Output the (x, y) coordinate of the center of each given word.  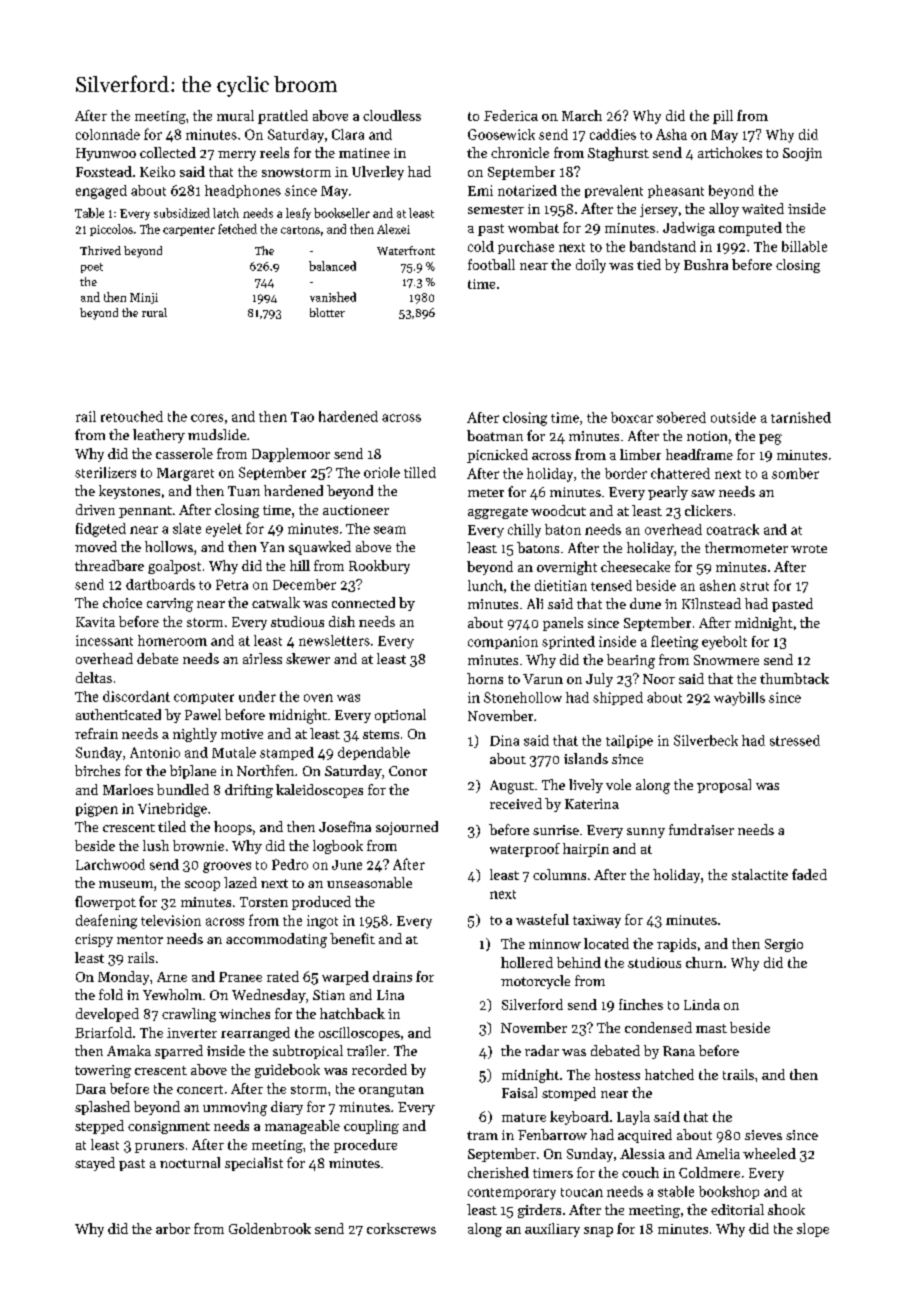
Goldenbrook (270, 1228)
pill (723, 117)
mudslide (217, 434)
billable (804, 246)
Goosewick (501, 134)
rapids (676, 945)
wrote (809, 549)
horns (485, 678)
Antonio (155, 752)
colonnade (108, 134)
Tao (302, 417)
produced (321, 903)
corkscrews (401, 1228)
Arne (172, 977)
